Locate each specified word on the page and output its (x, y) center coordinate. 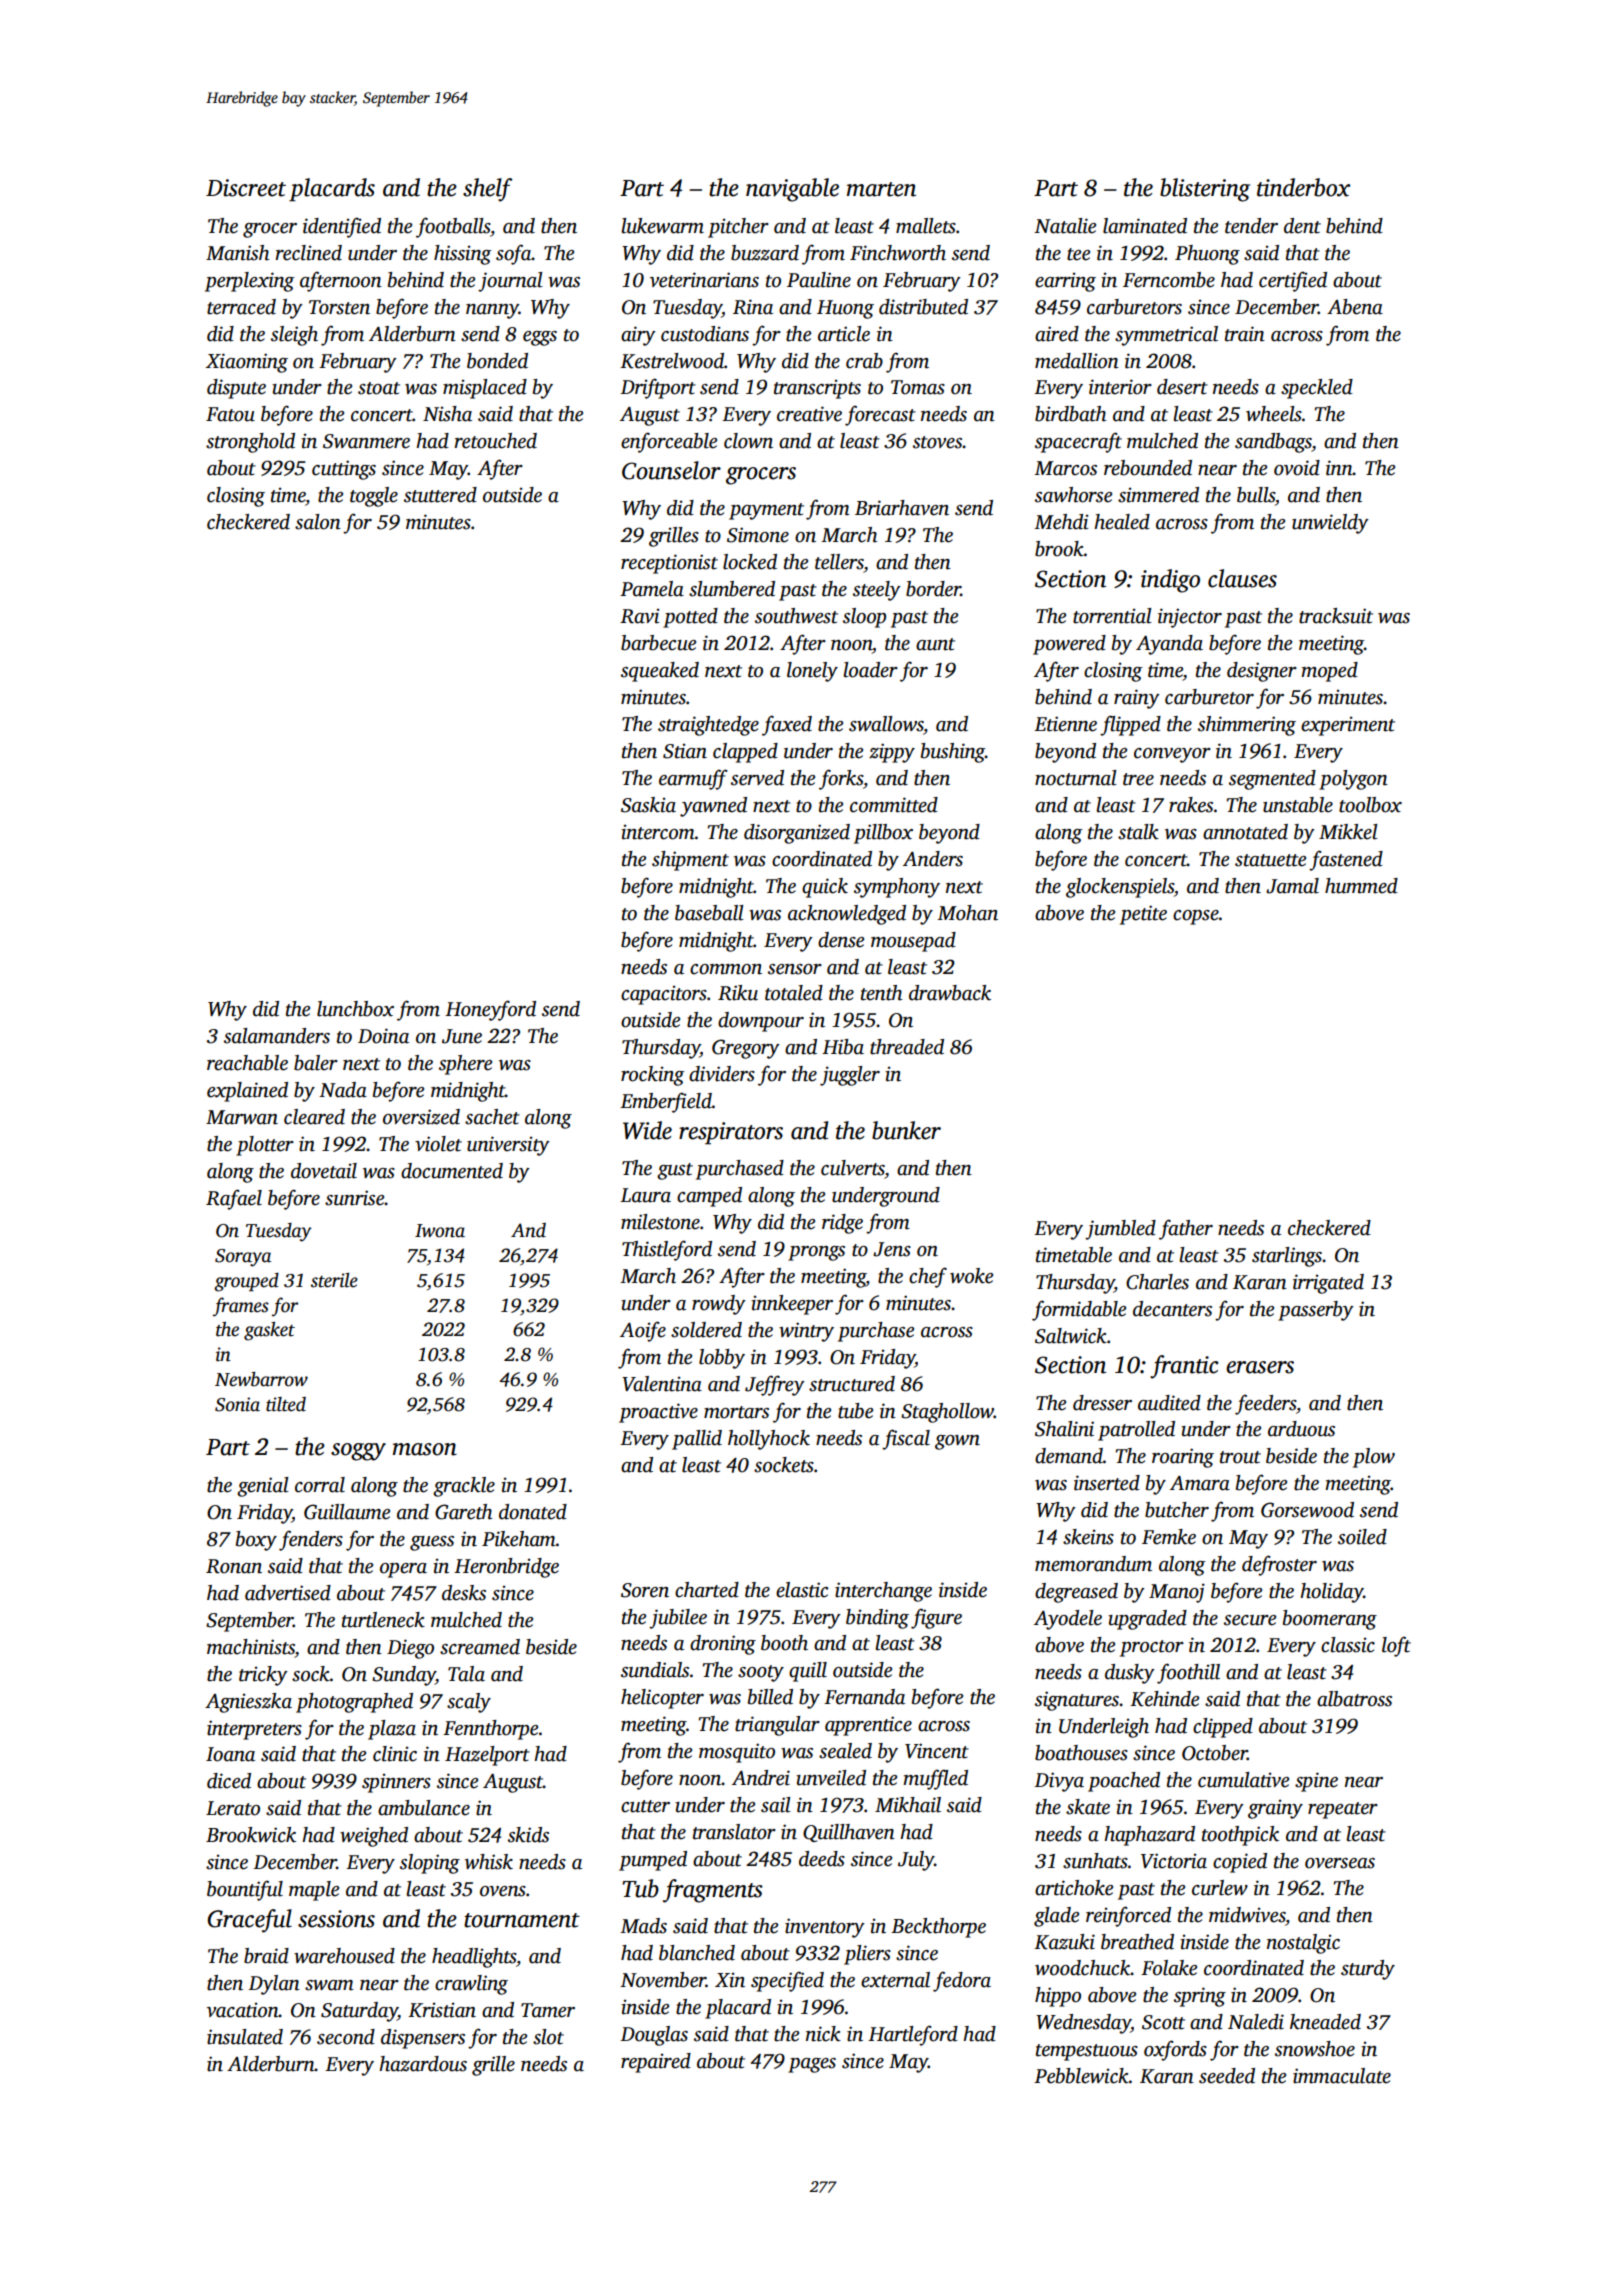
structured (852, 1384)
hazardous (423, 2064)
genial (263, 1487)
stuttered (440, 495)
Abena (1355, 307)
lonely (812, 672)
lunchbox (355, 1009)
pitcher (738, 228)
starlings (1287, 1257)
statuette (1270, 860)
